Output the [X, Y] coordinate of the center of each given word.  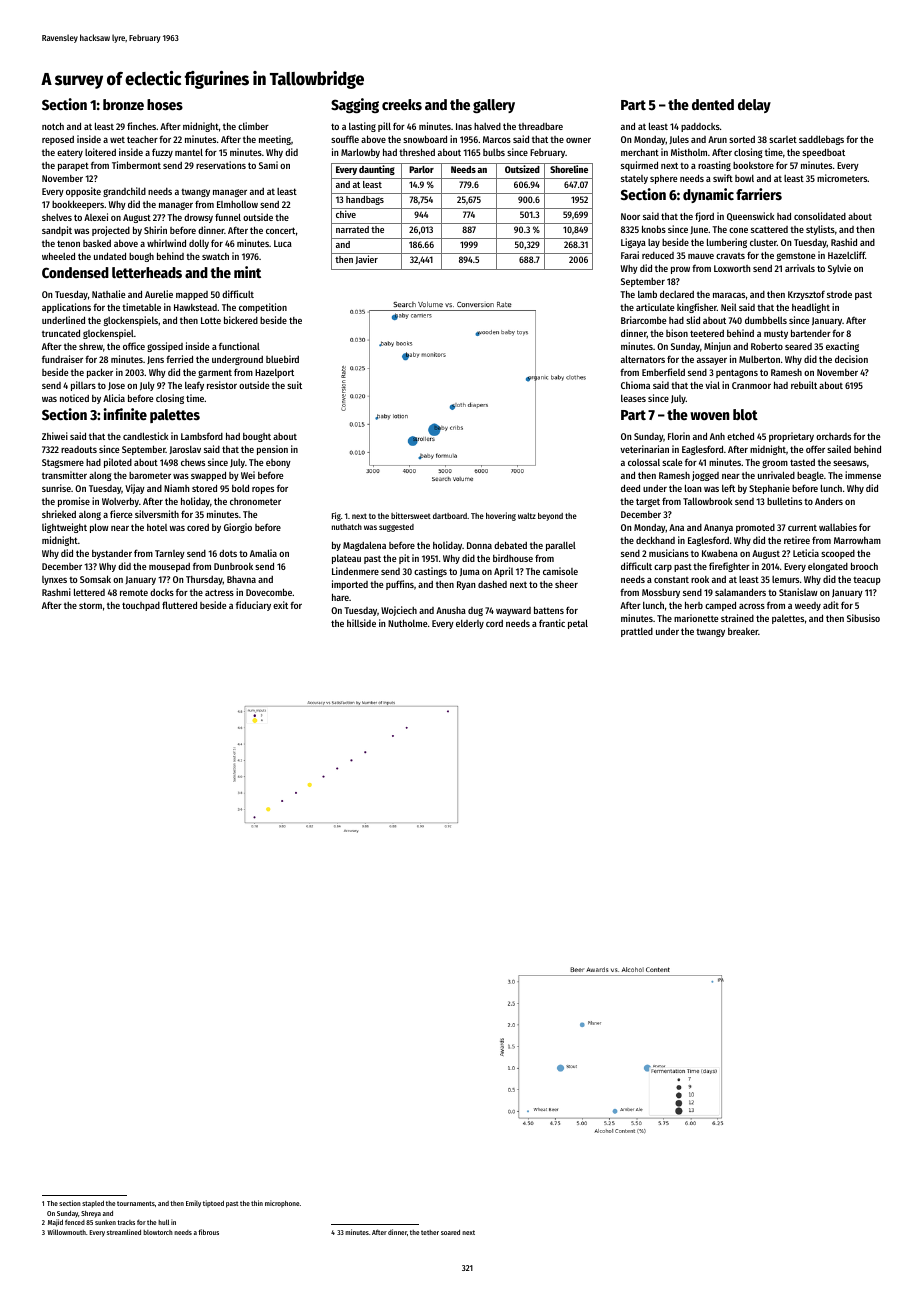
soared [450, 1232]
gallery [494, 106]
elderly [470, 624]
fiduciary [253, 606]
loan [693, 488]
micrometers [842, 178]
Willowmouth [66, 1232]
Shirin [155, 230]
